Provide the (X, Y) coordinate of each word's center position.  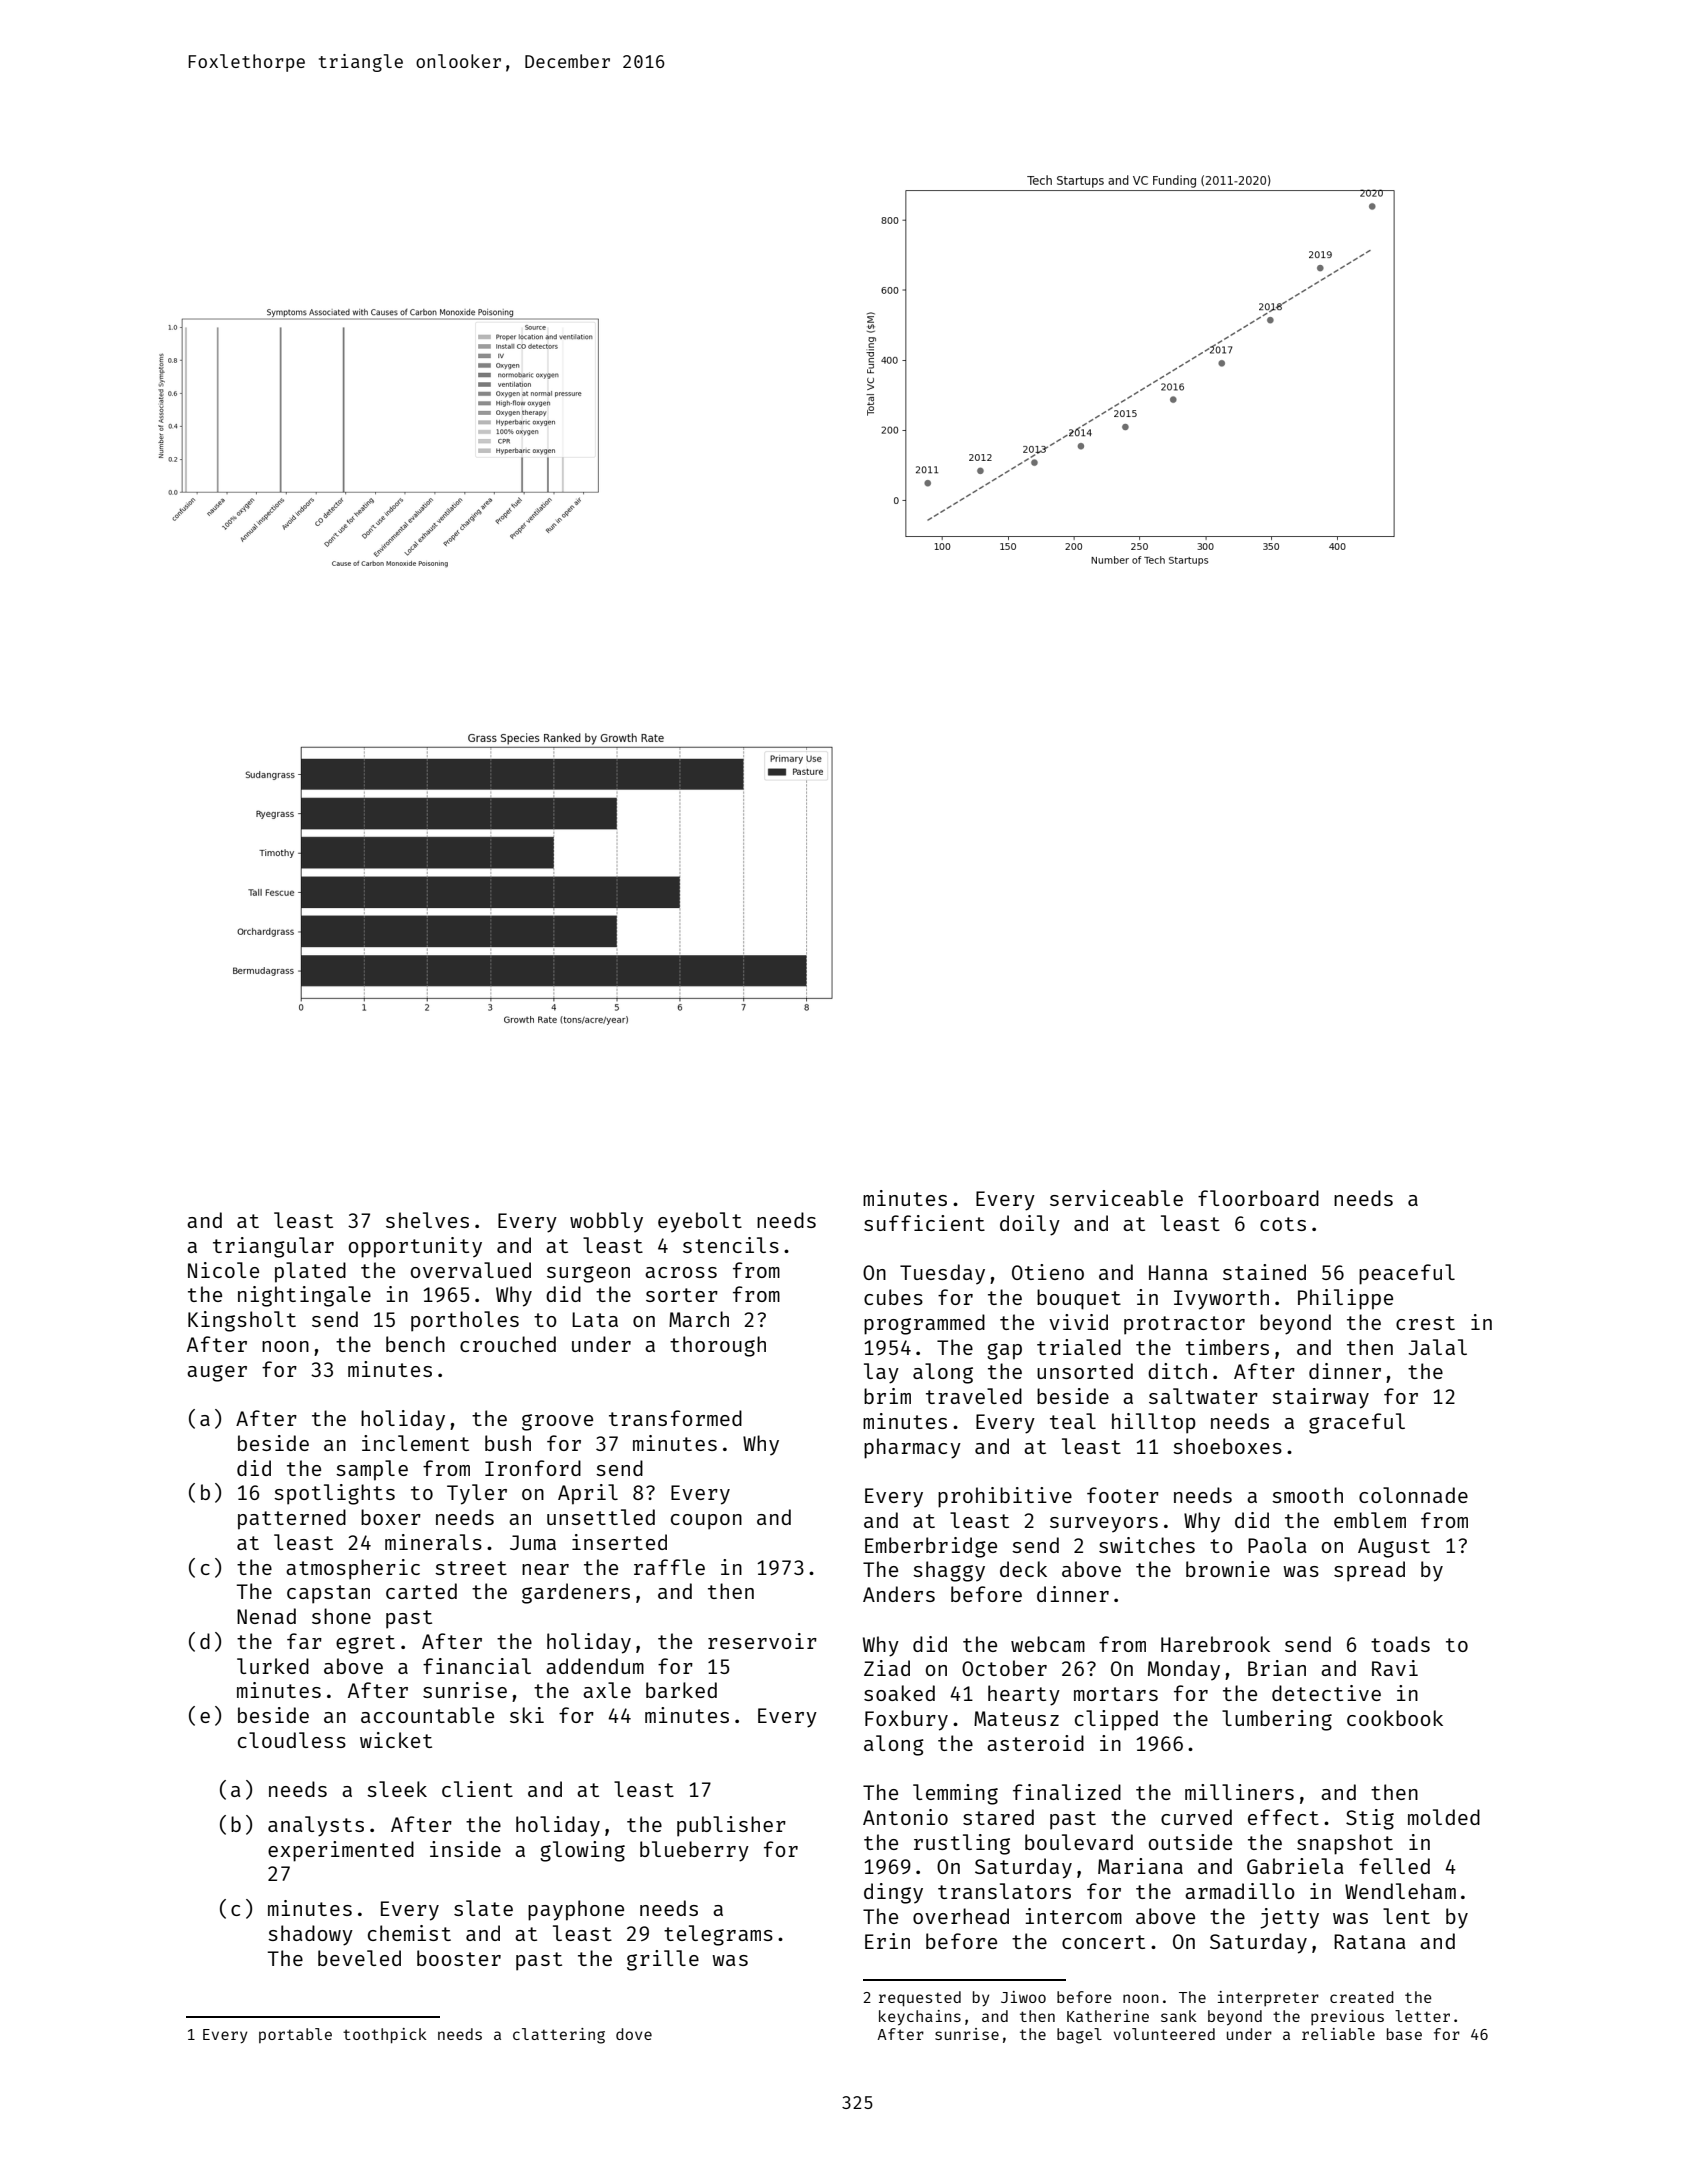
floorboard (1258, 1198)
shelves (427, 1220)
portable (295, 2035)
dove (634, 2034)
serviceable (1116, 1198)
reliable (1338, 2034)
